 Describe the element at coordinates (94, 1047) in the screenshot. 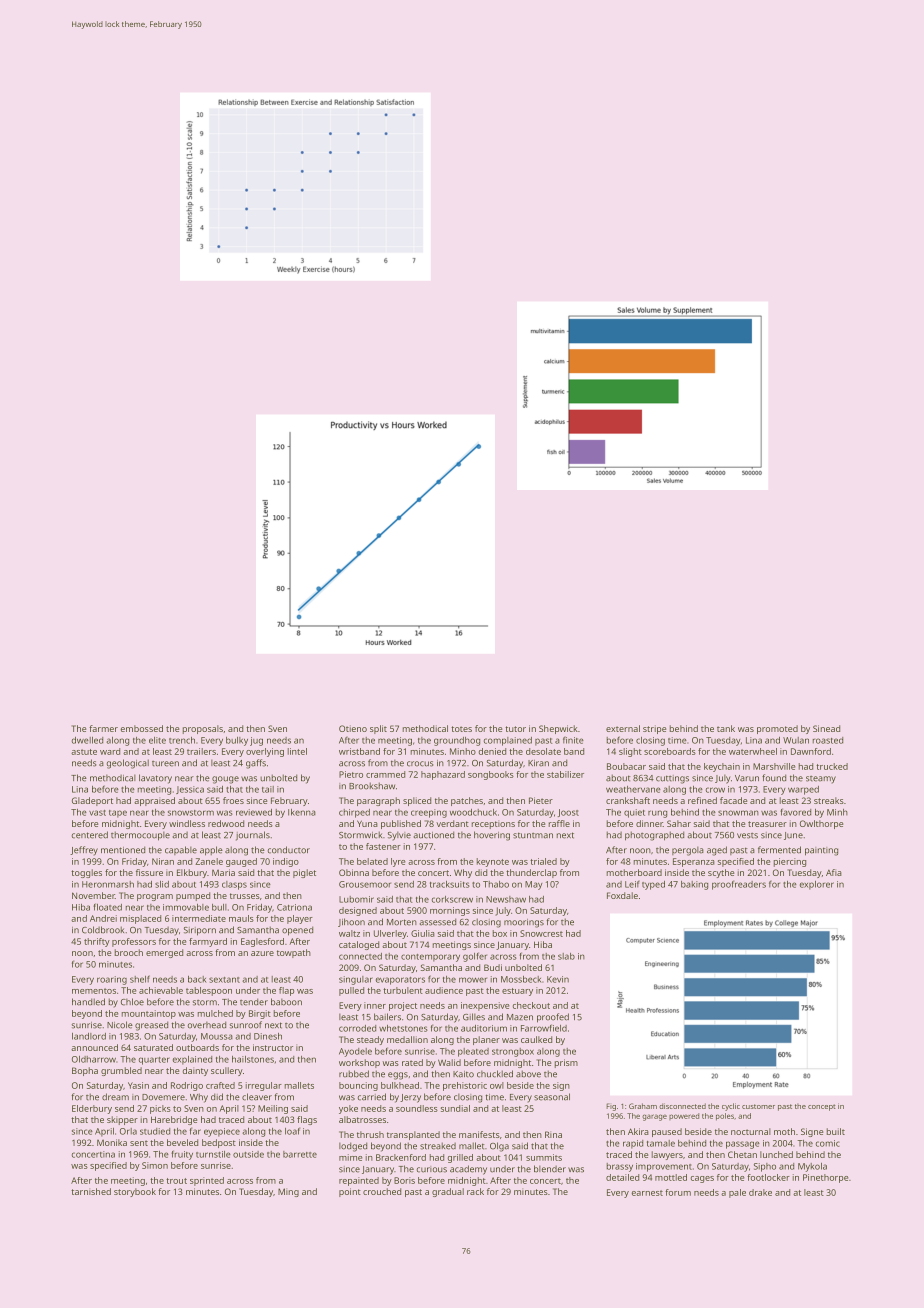

I see `announced` at that location.
